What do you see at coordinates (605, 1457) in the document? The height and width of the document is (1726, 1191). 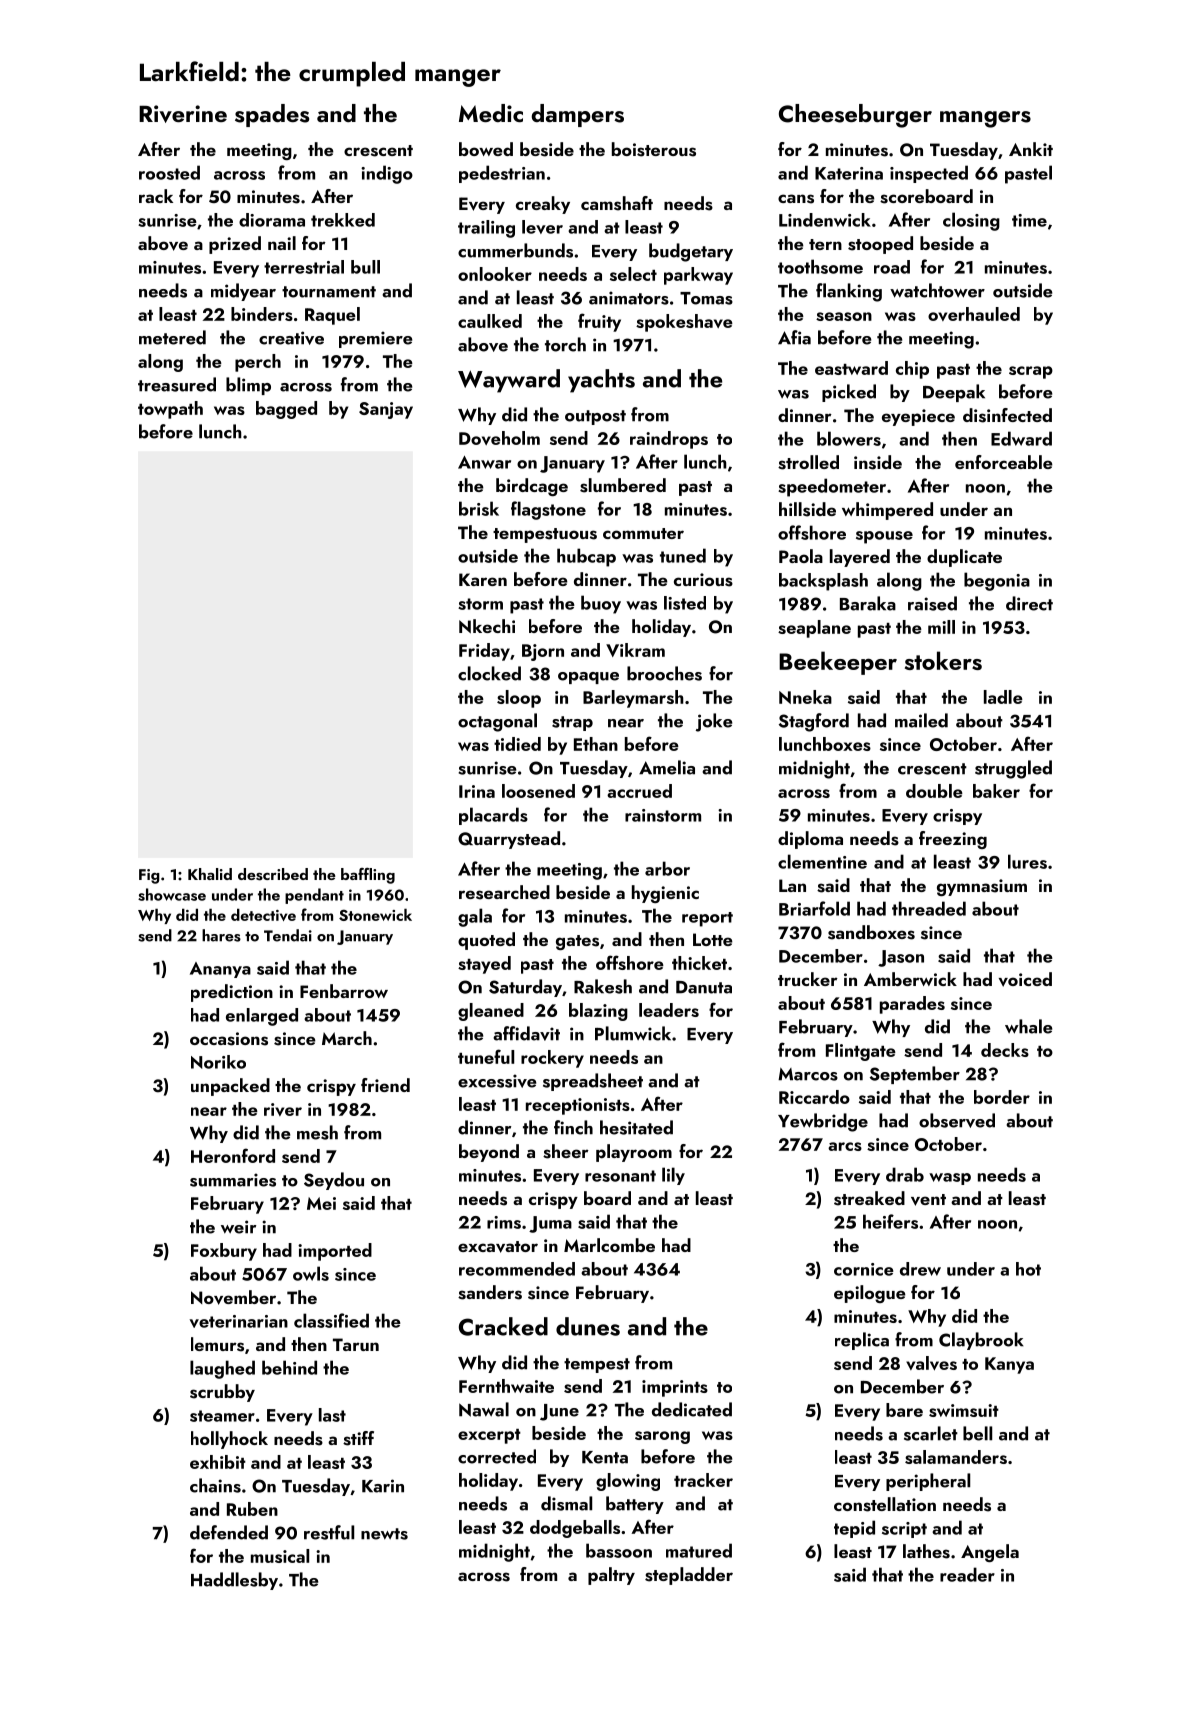 I see `Kenta` at bounding box center [605, 1457].
